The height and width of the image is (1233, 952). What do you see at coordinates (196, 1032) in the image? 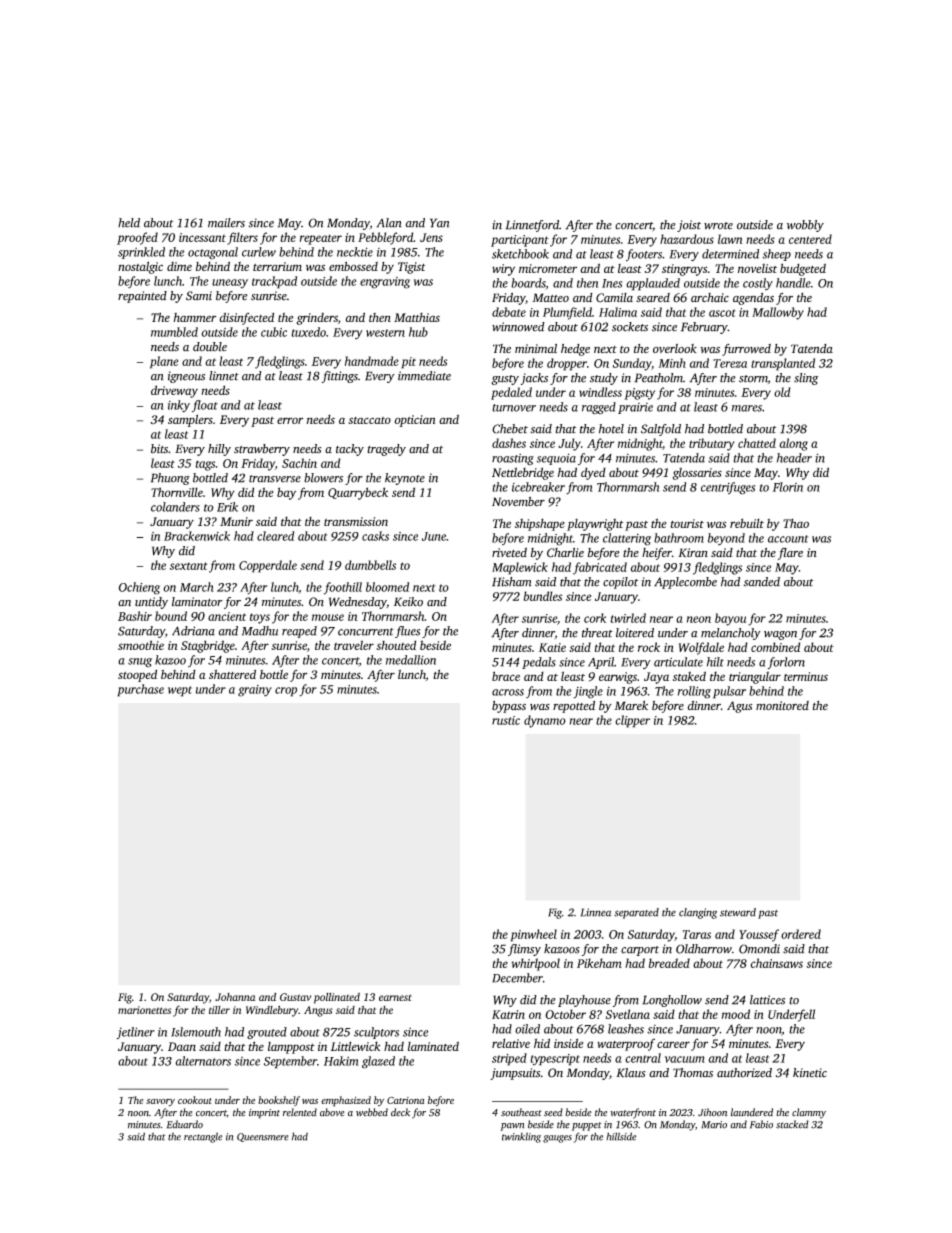
I see `Islemouth` at bounding box center [196, 1032].
